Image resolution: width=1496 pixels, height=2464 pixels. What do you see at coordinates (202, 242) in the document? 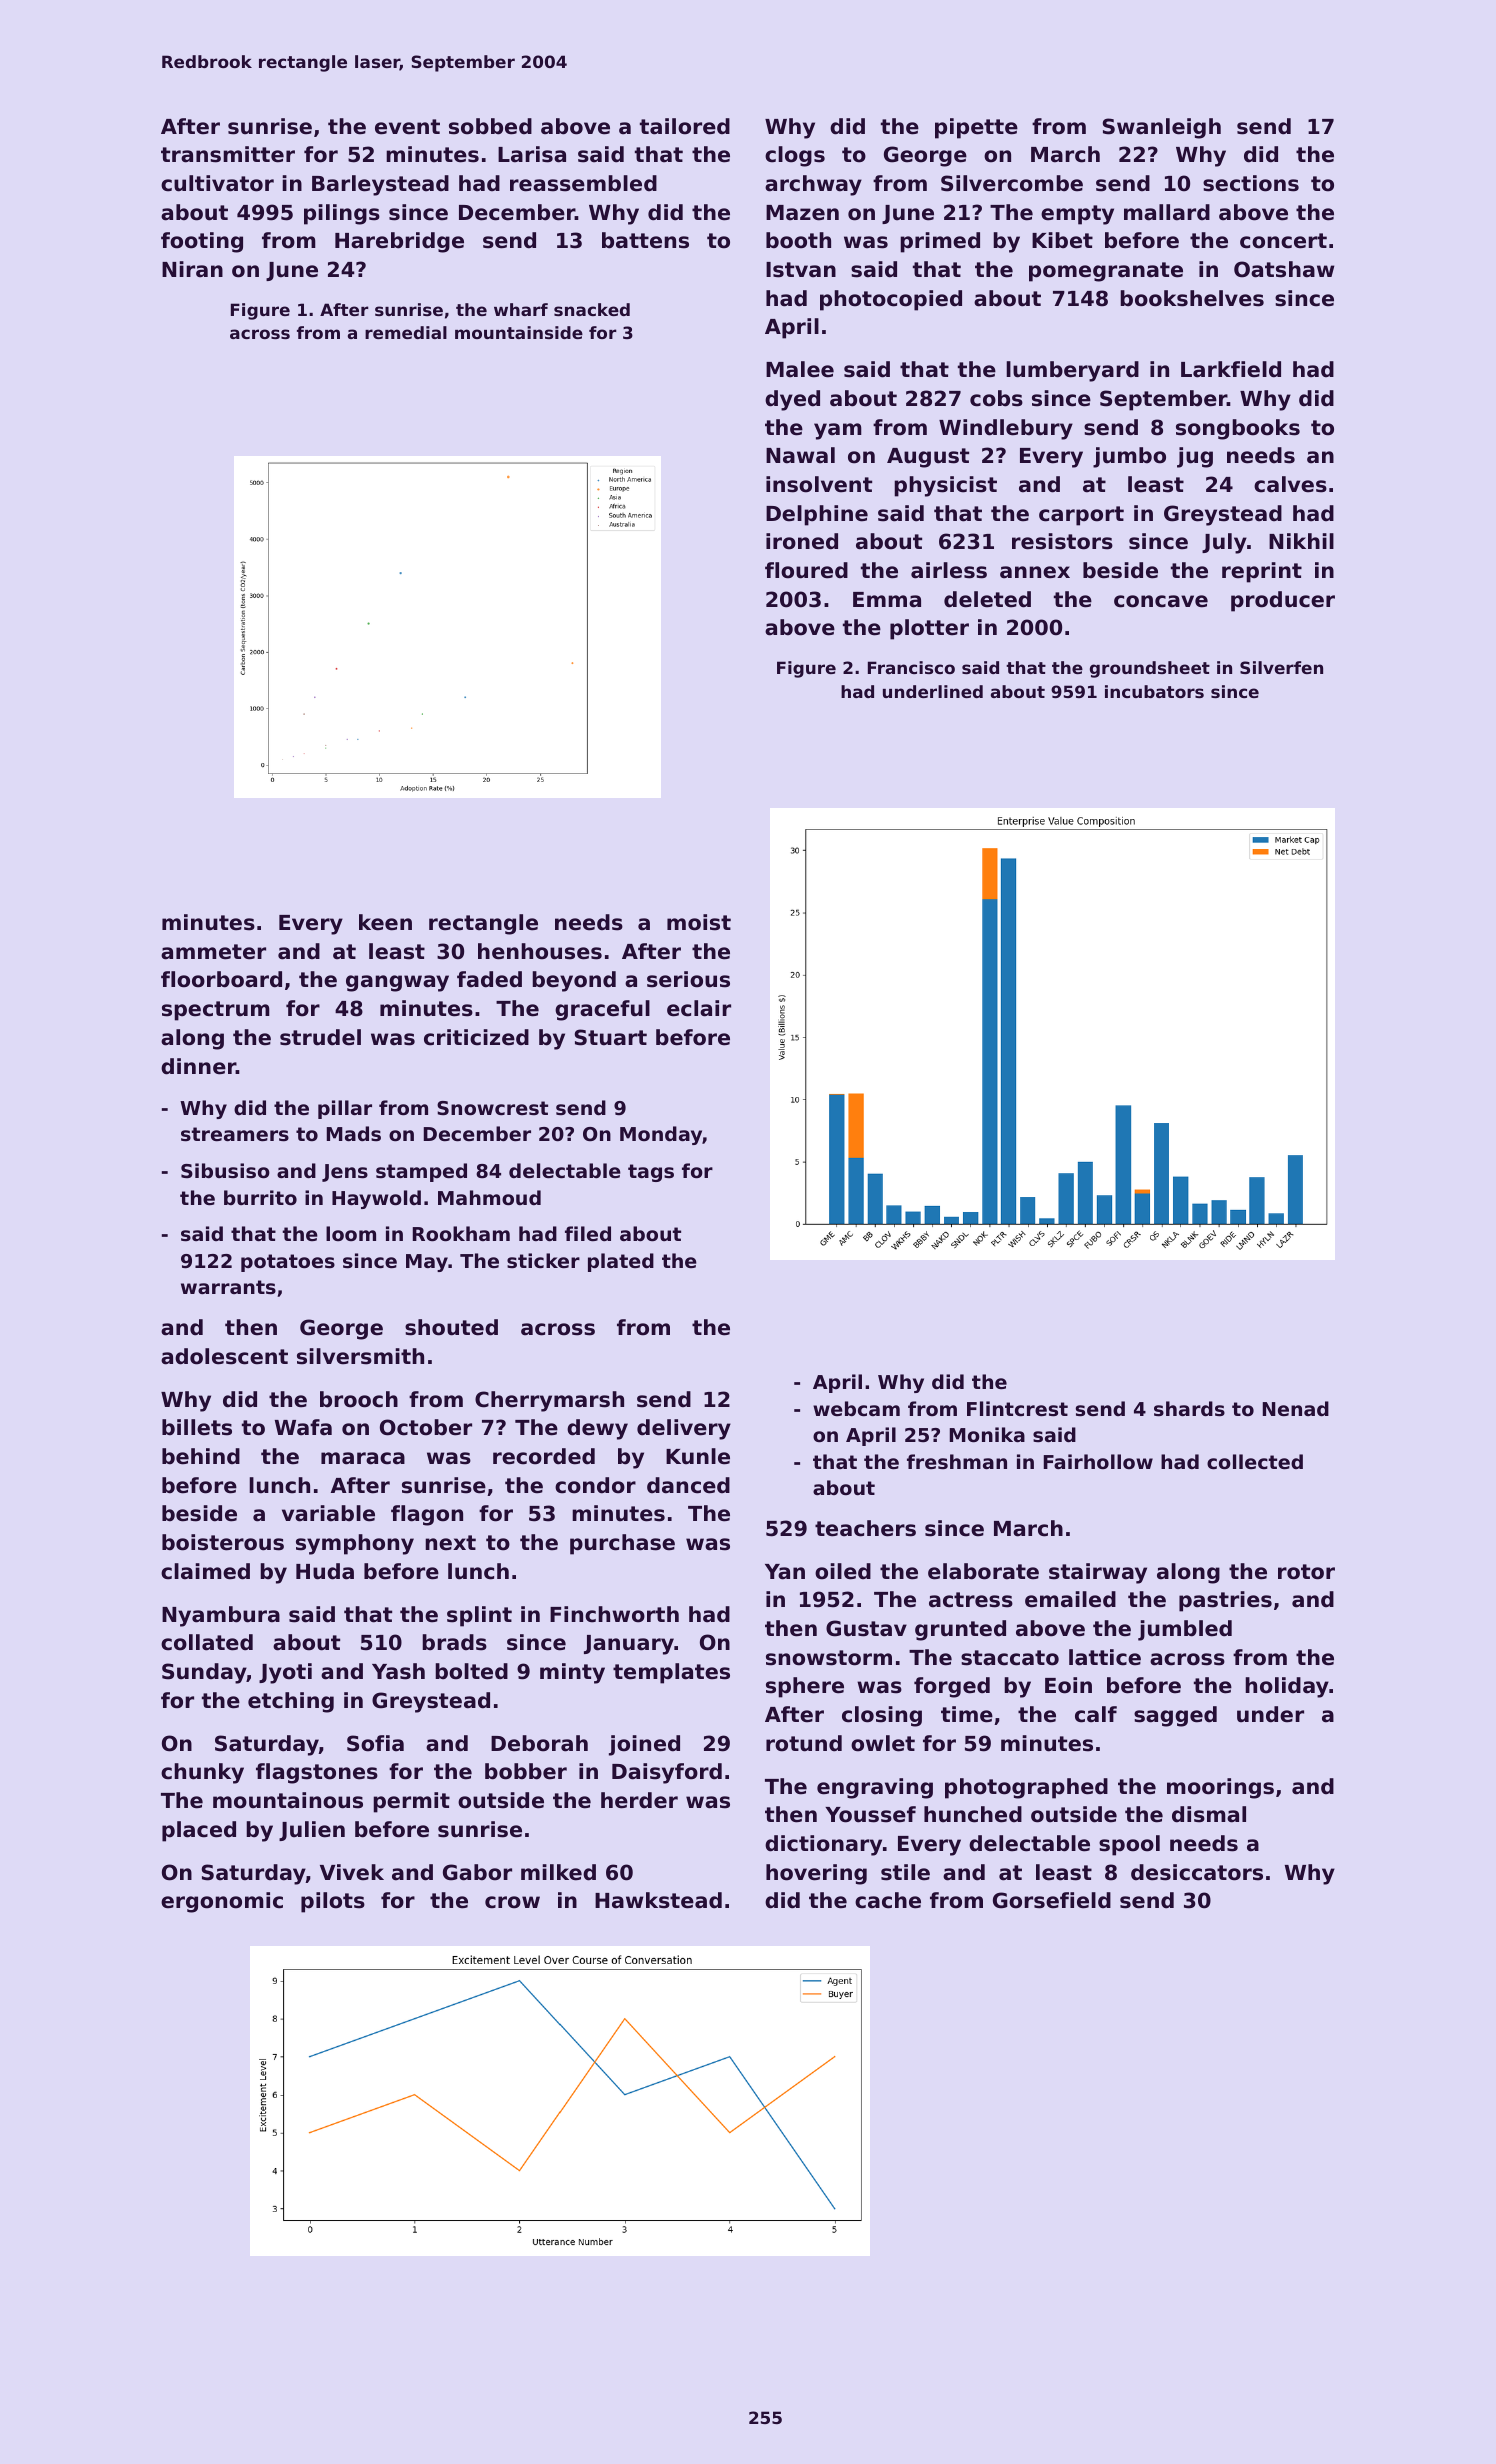
I see `footing` at bounding box center [202, 242].
